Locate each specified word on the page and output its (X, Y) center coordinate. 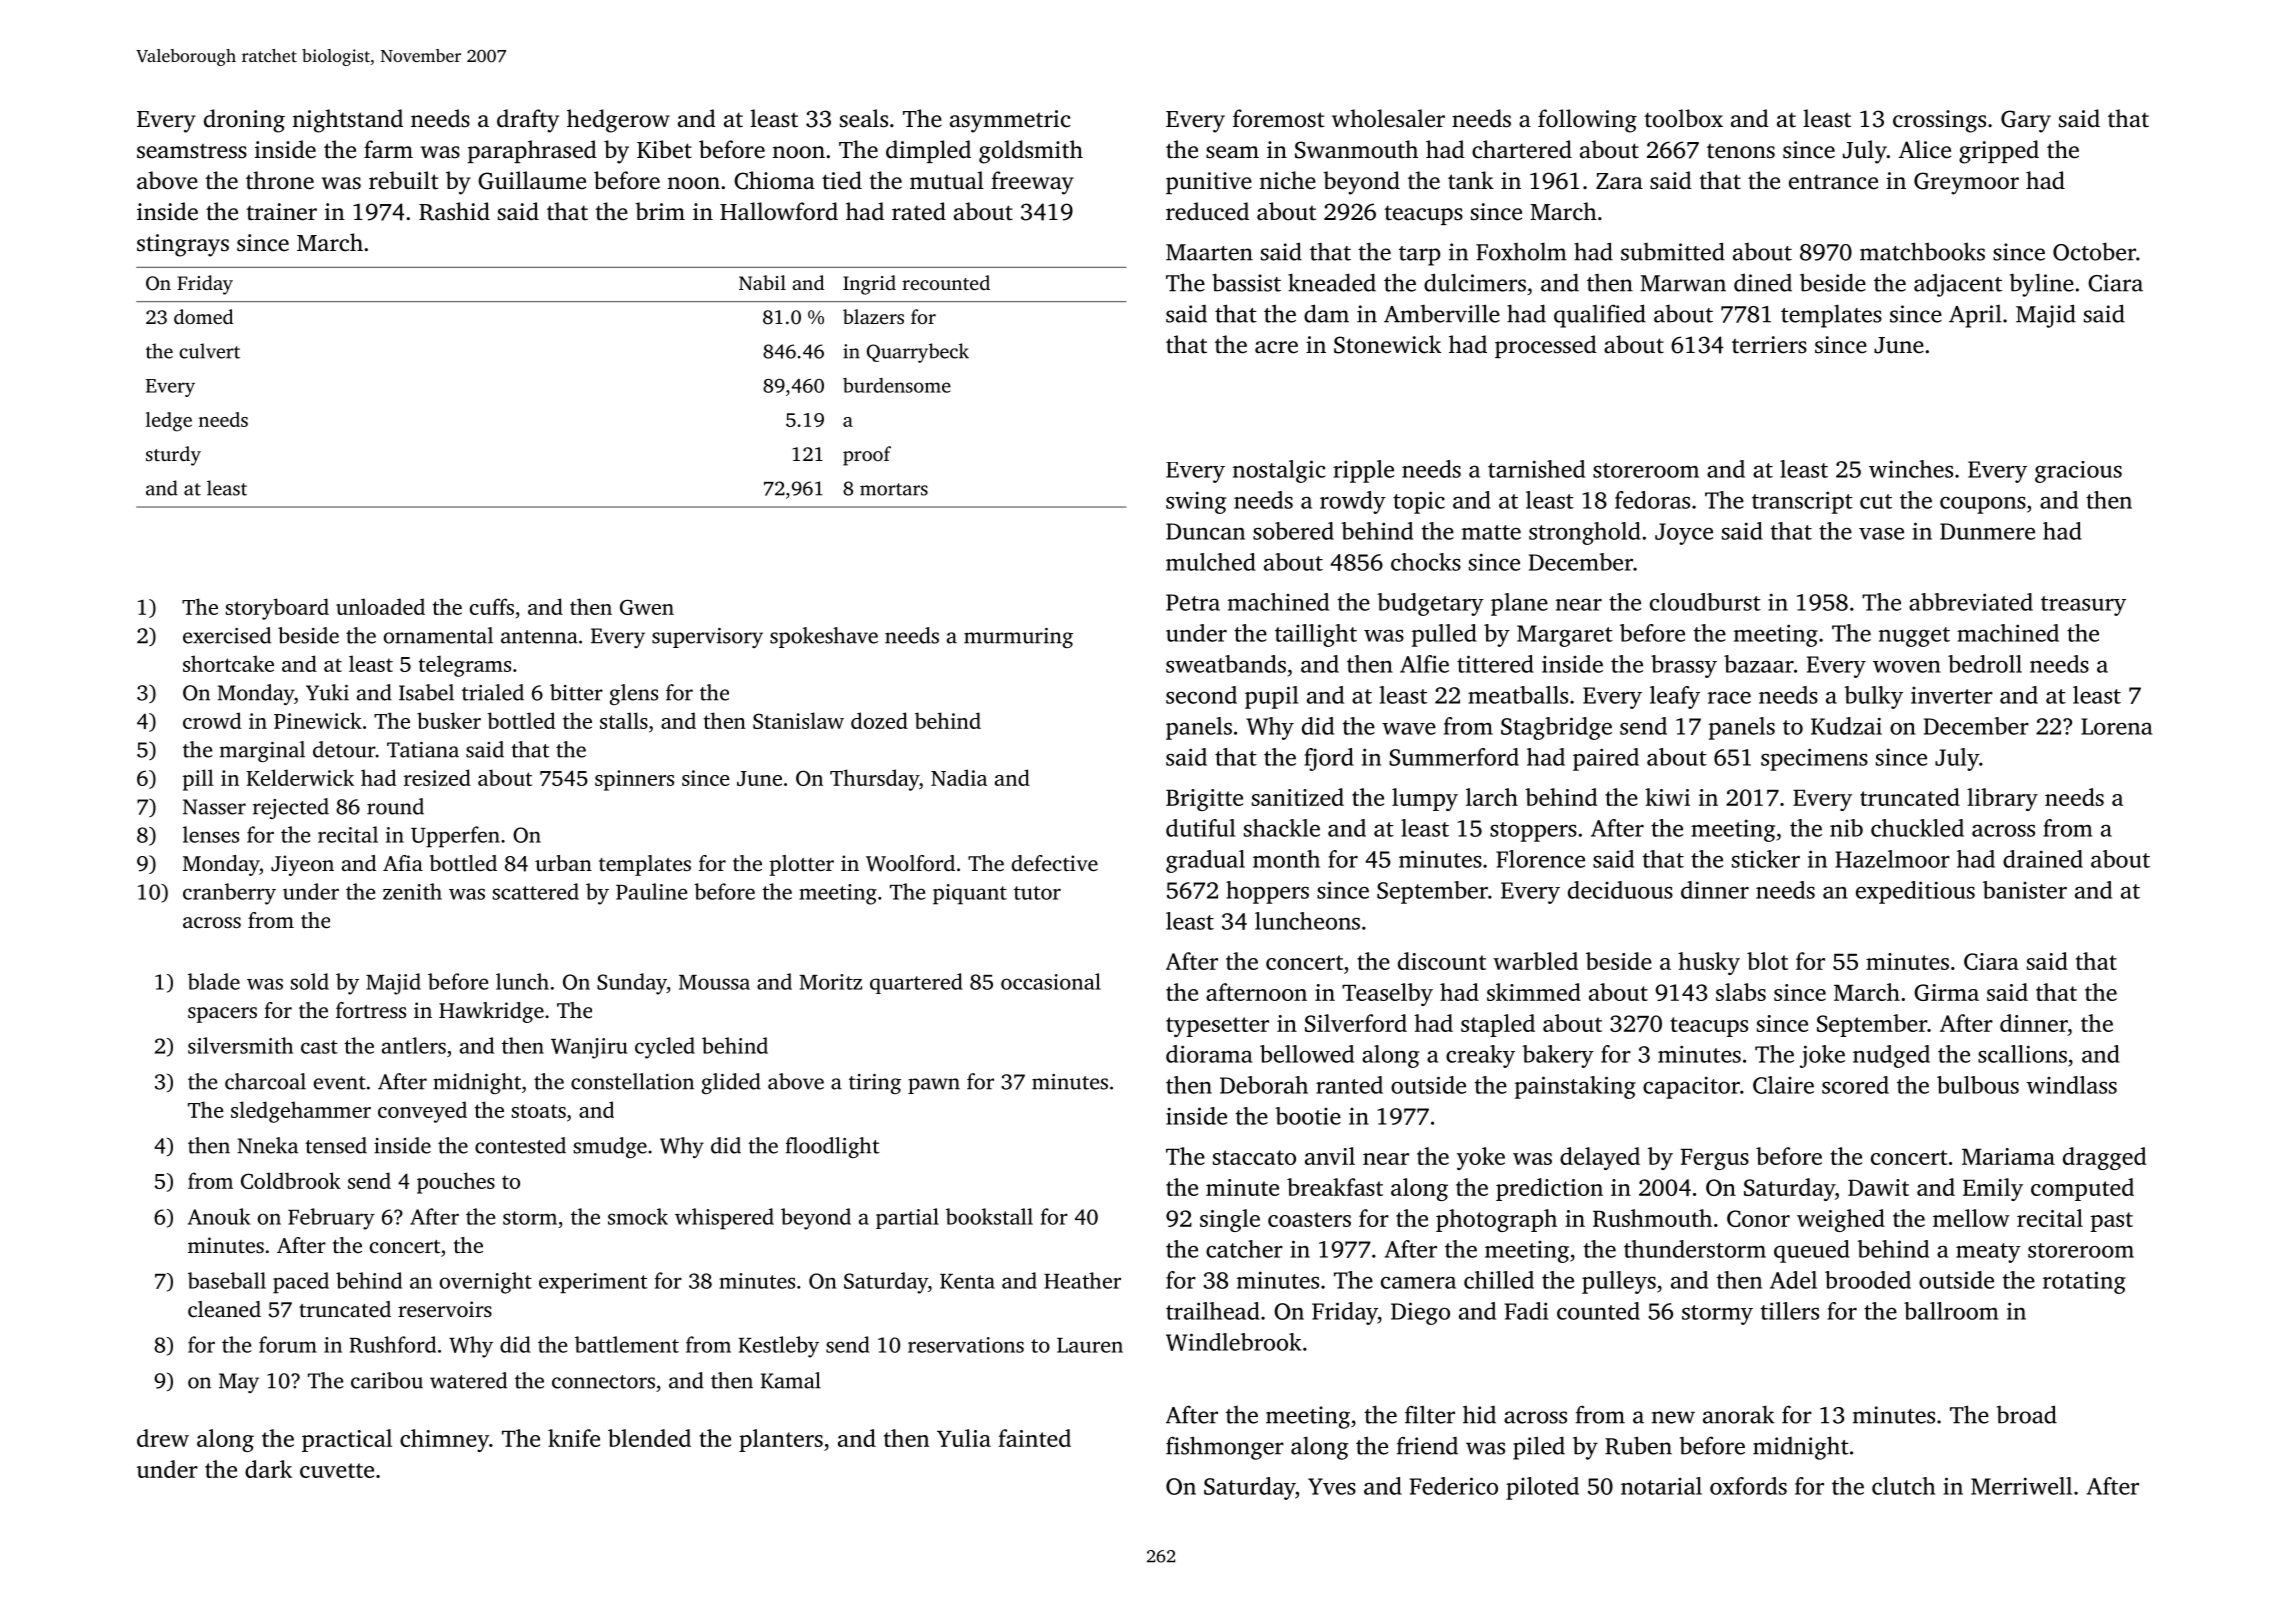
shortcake (228, 663)
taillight (1316, 635)
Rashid (454, 211)
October (2094, 251)
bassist (1246, 282)
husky (1709, 963)
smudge (610, 1147)
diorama (1209, 1054)
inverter (1952, 695)
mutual (947, 180)
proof (867, 456)
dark (268, 1469)
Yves (1332, 1486)
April (1975, 316)
